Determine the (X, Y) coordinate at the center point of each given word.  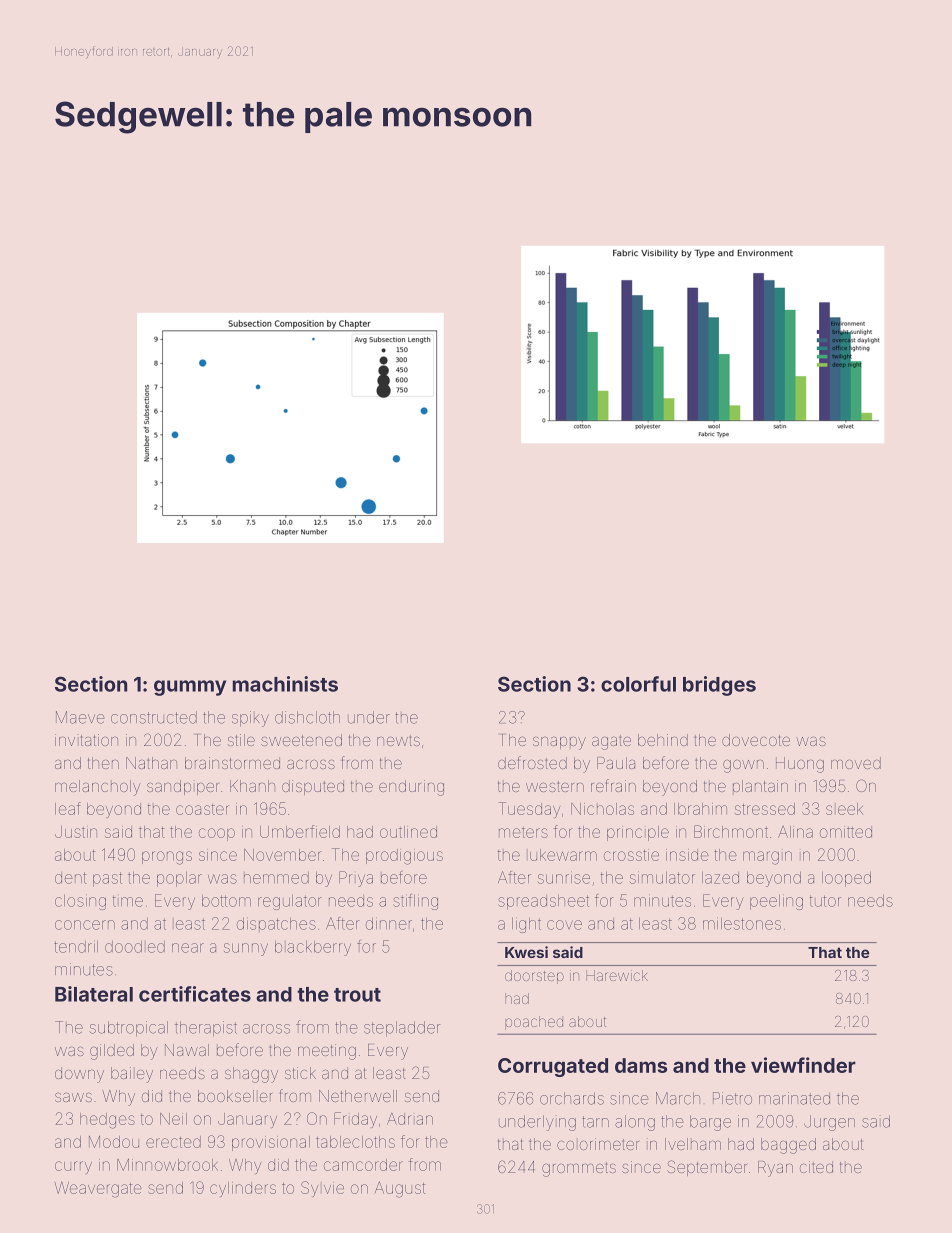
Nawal (187, 1050)
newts (398, 740)
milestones (742, 923)
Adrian (410, 1119)
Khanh (252, 786)
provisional (271, 1143)
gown (743, 766)
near (188, 948)
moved (856, 763)
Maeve (80, 717)
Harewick (617, 975)
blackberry (313, 948)
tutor (825, 901)
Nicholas (602, 809)
